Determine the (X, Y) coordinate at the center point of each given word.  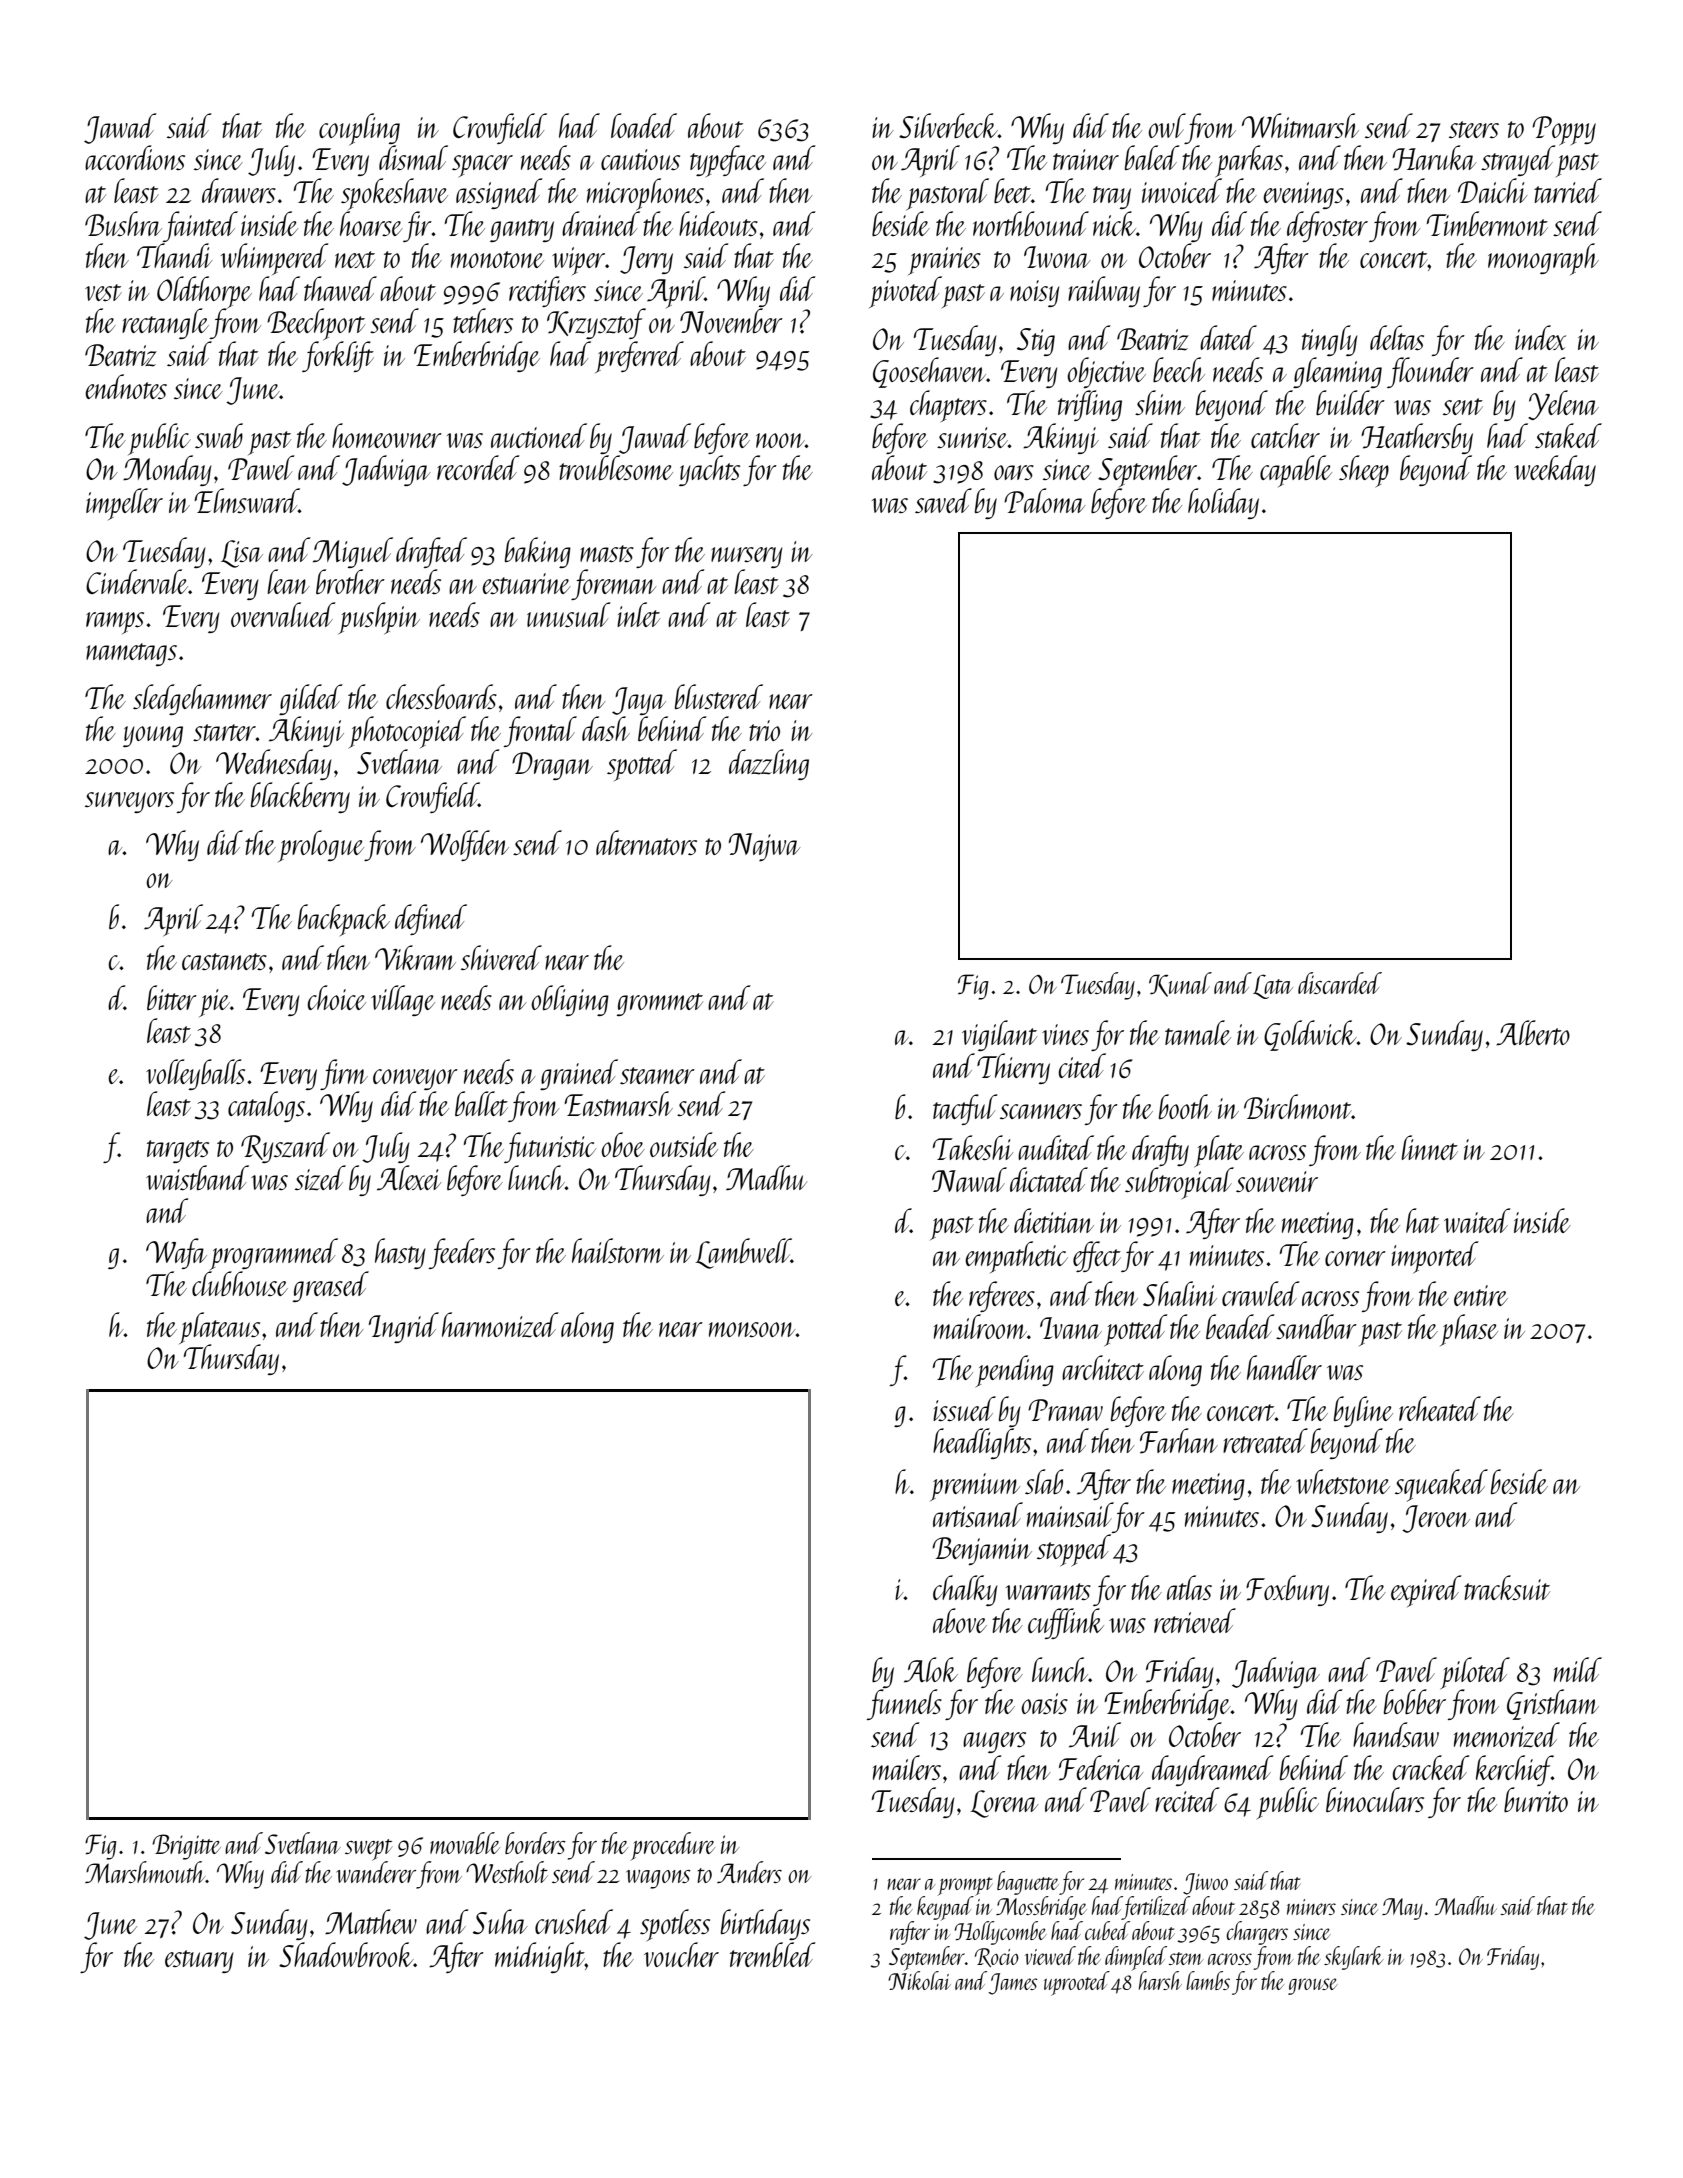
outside (684, 1144)
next (355, 259)
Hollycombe (1001, 1933)
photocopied (407, 732)
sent (1463, 406)
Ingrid (404, 1327)
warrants (1048, 1591)
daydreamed (1213, 1770)
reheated (1440, 1408)
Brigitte (187, 1847)
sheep (1364, 471)
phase (1469, 1330)
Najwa (764, 847)
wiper (578, 261)
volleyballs (195, 1074)
